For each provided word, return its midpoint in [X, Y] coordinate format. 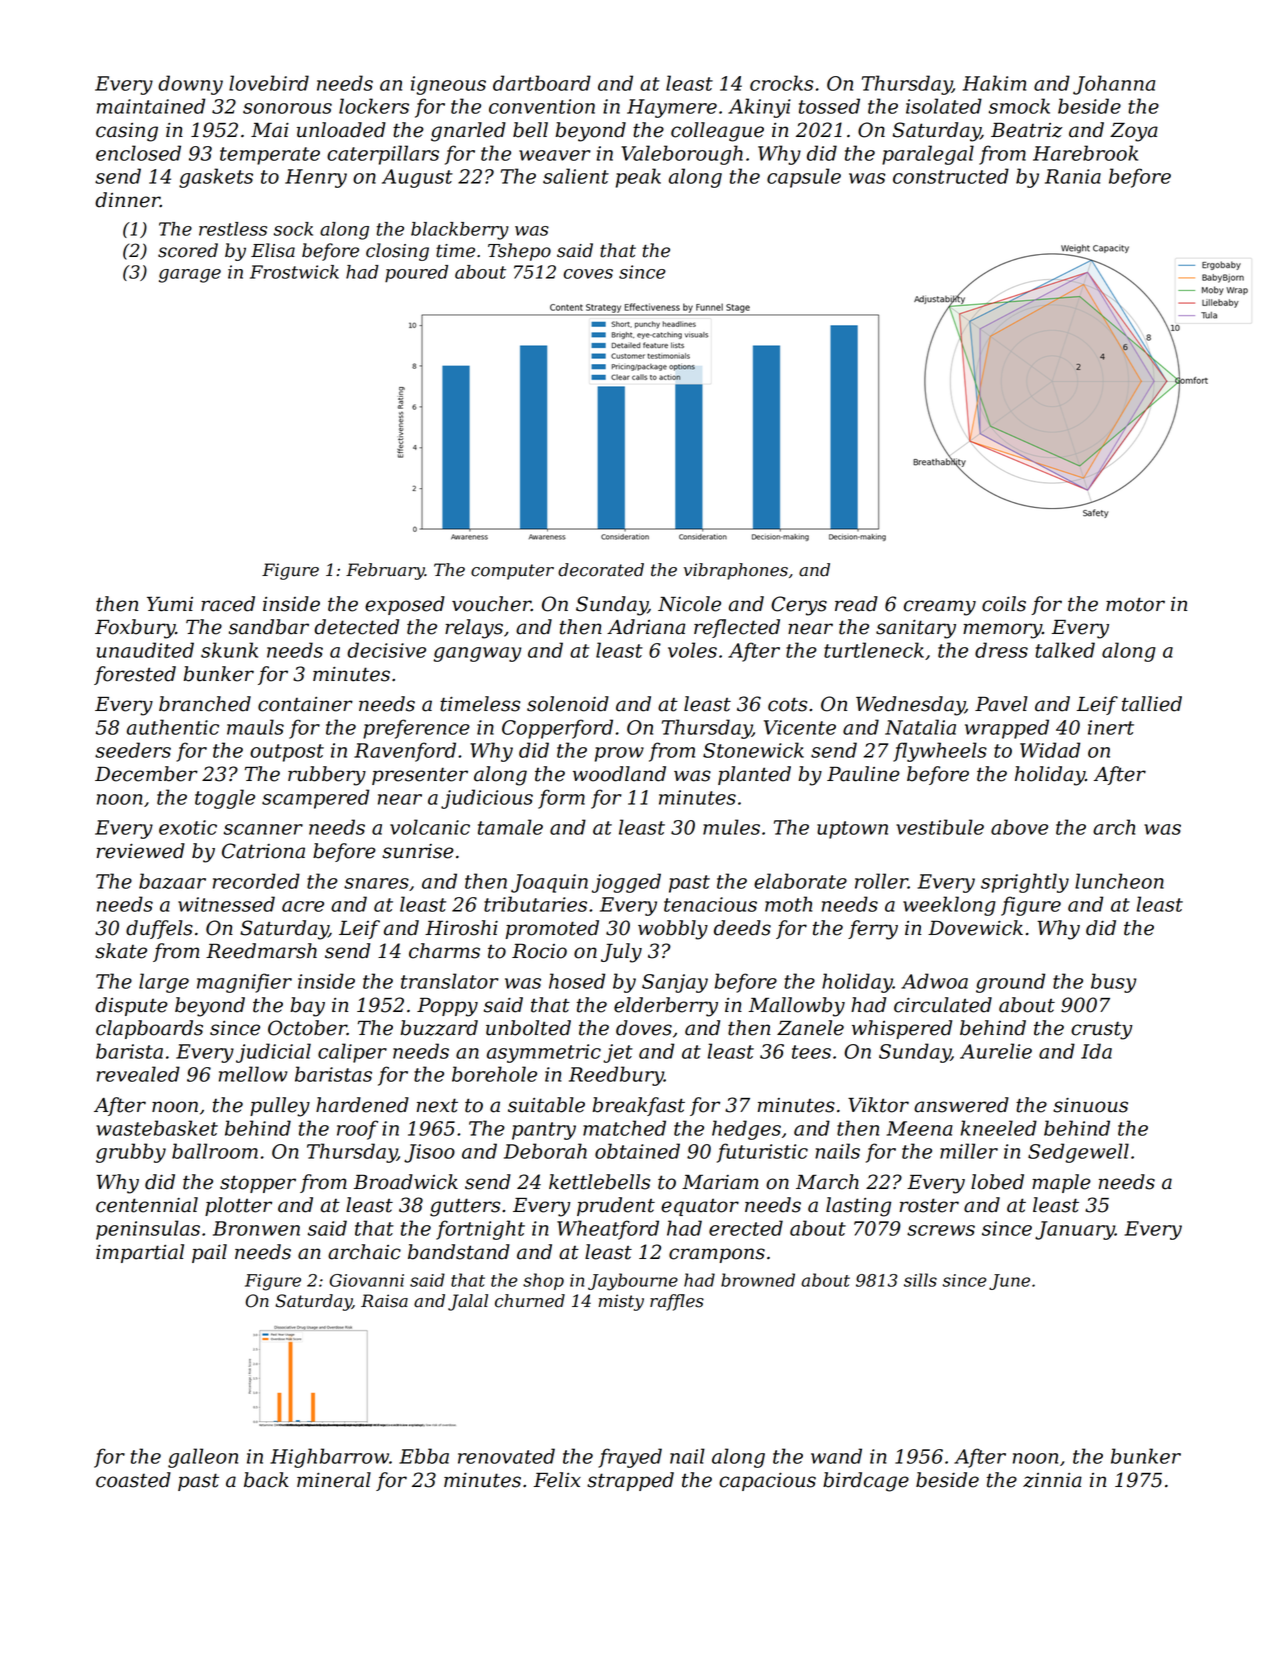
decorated [601, 570]
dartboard [542, 83]
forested [135, 675]
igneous [448, 85]
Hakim [994, 83]
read [856, 604]
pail [209, 1253]
